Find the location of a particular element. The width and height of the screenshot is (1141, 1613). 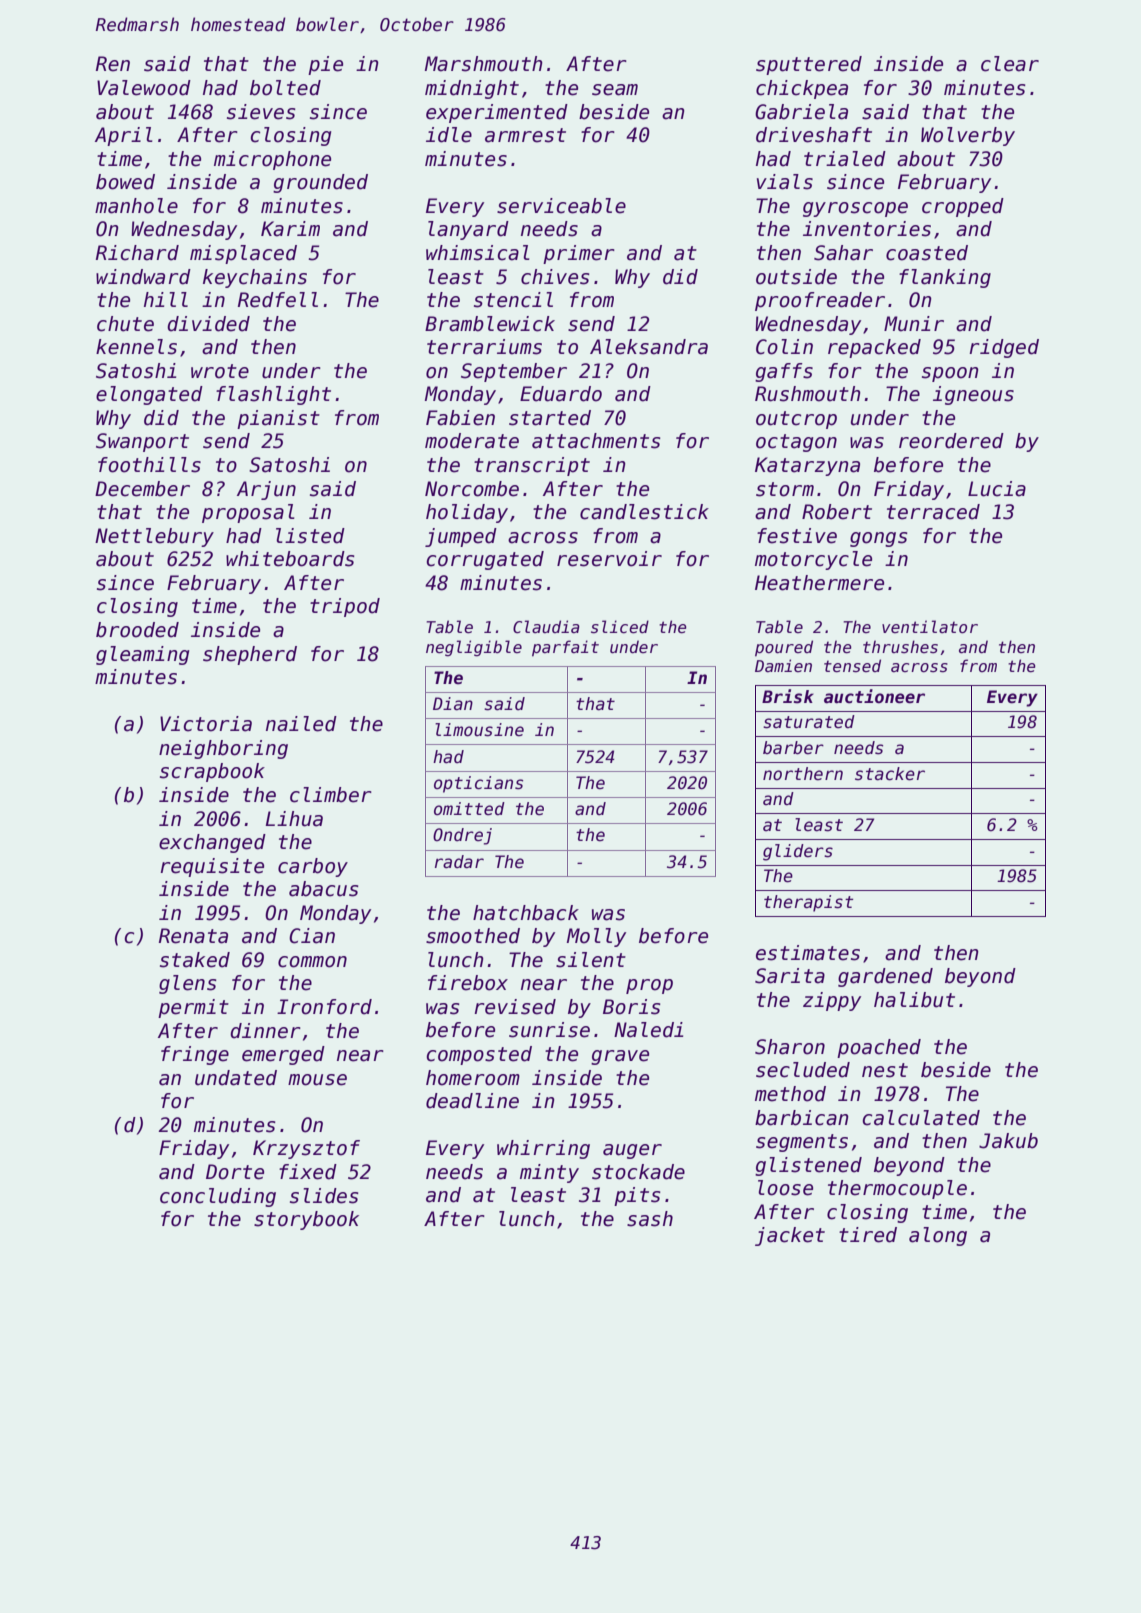

revised is located at coordinates (515, 1007).
